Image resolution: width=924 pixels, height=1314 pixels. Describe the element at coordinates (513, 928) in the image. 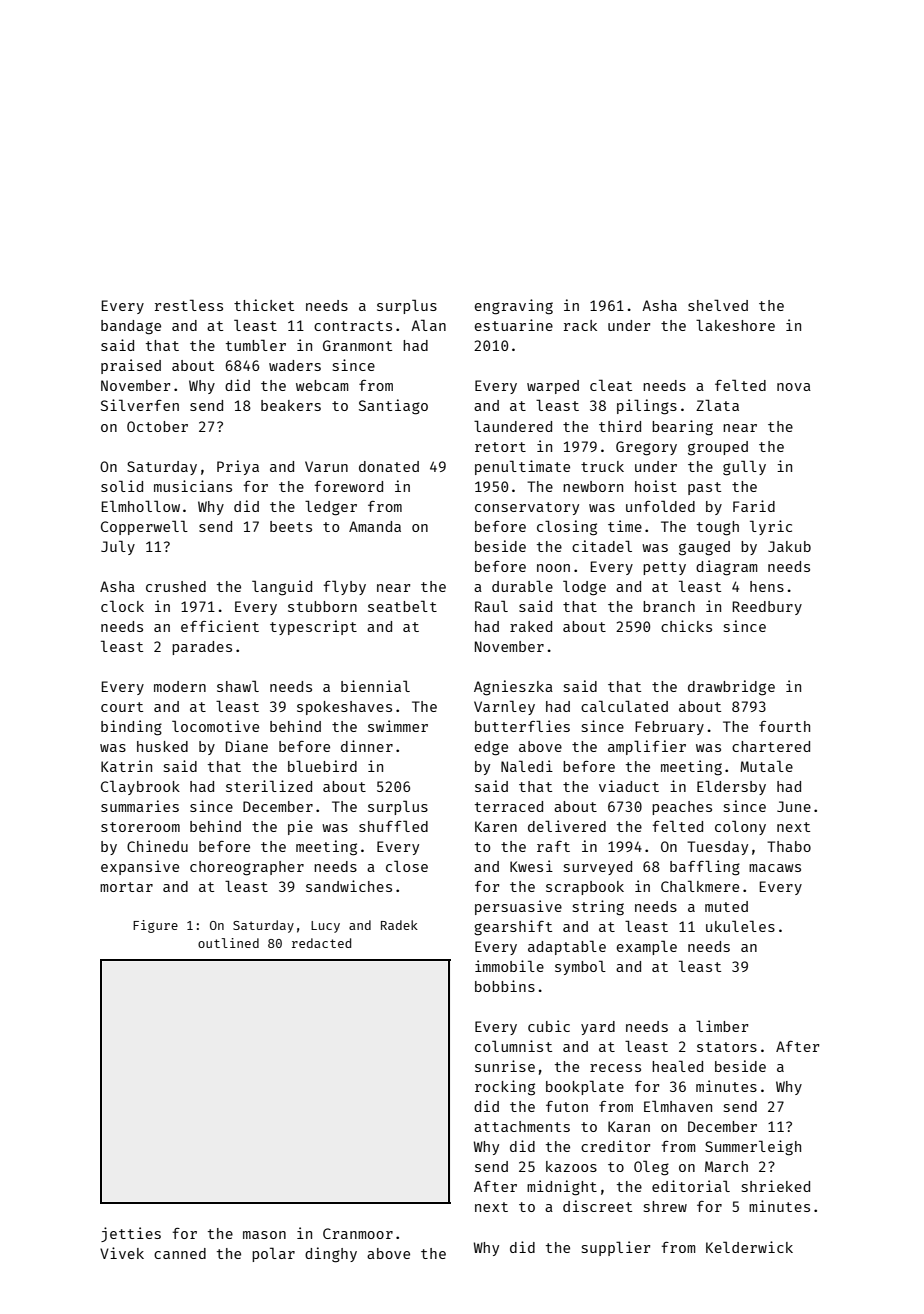

I see `gearshift` at that location.
